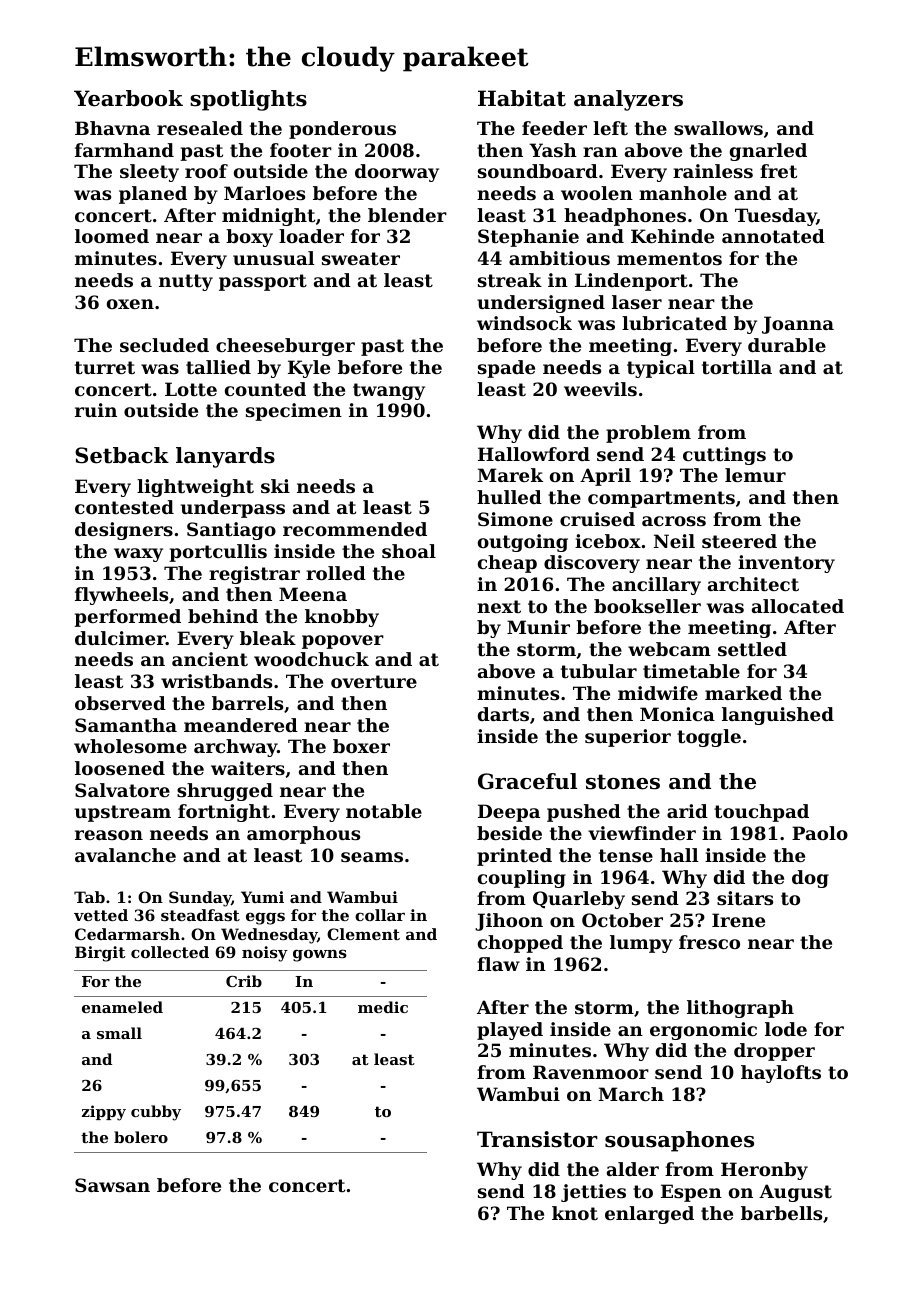 This image has height=1308, width=924. Describe the element at coordinates (120, 703) in the image. I see `observed` at that location.
